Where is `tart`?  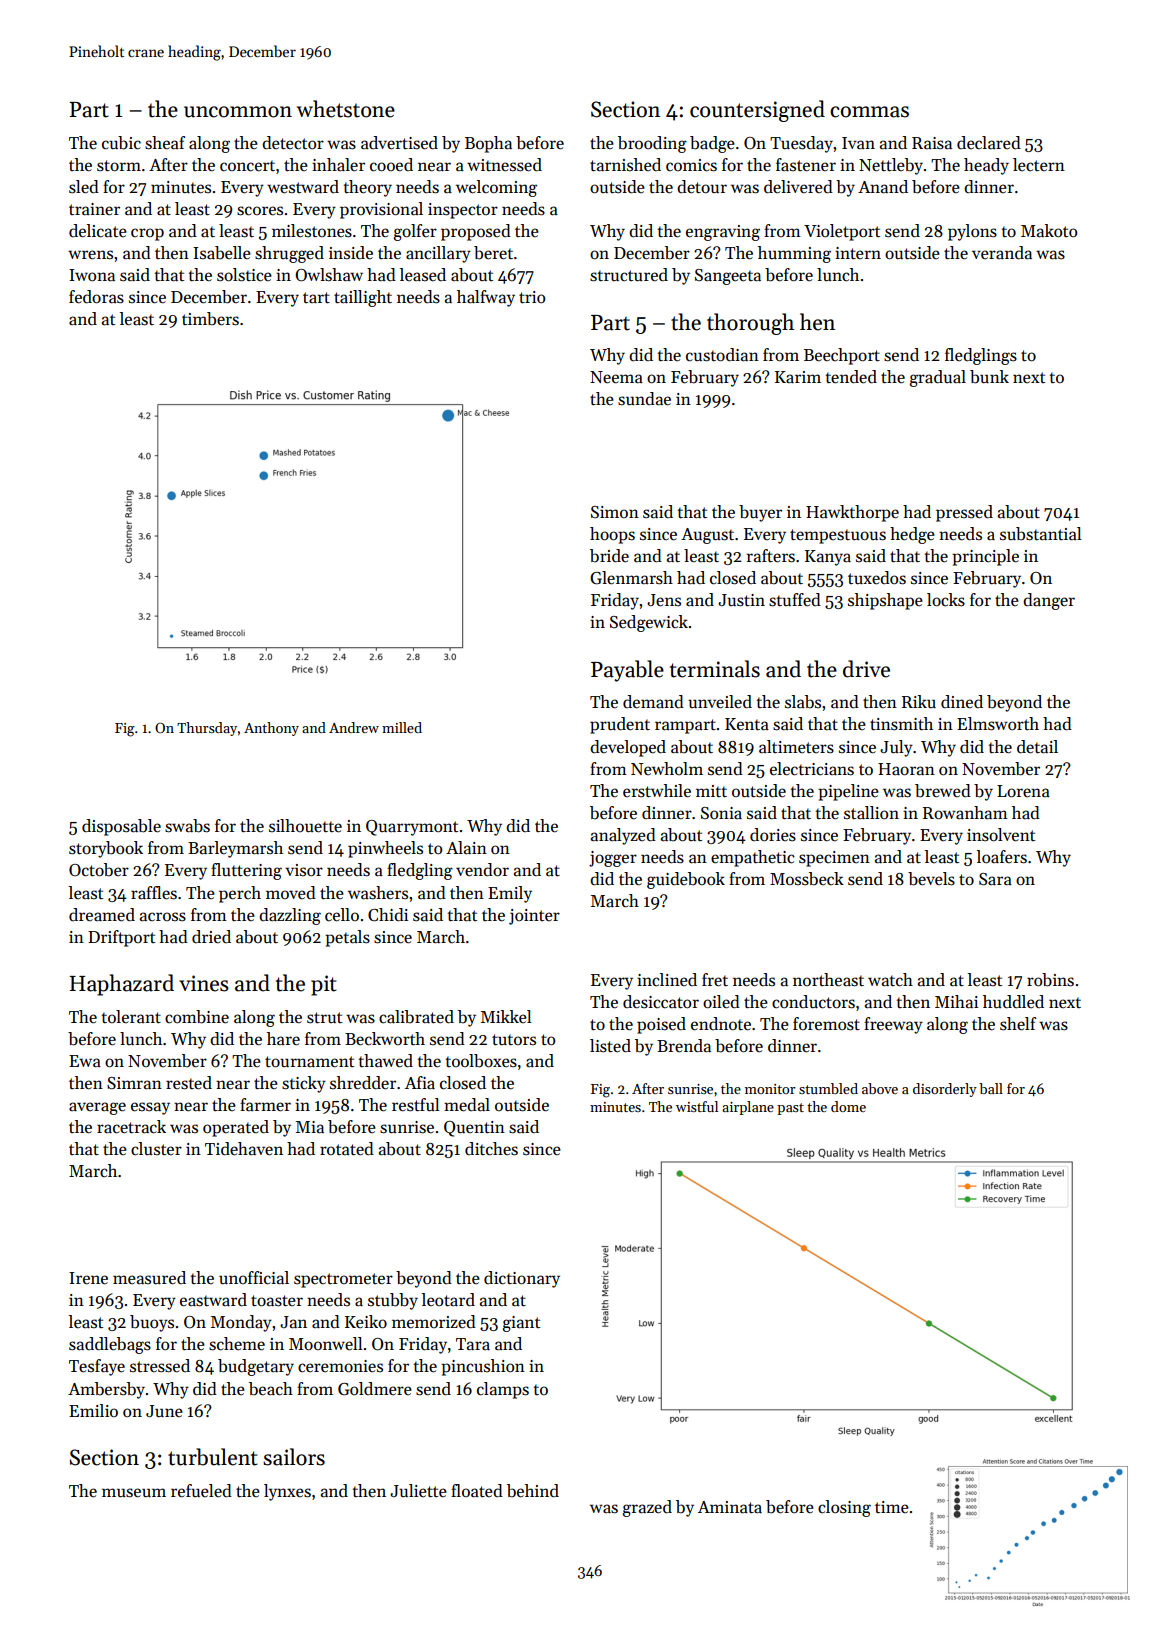 tart is located at coordinates (316, 298).
